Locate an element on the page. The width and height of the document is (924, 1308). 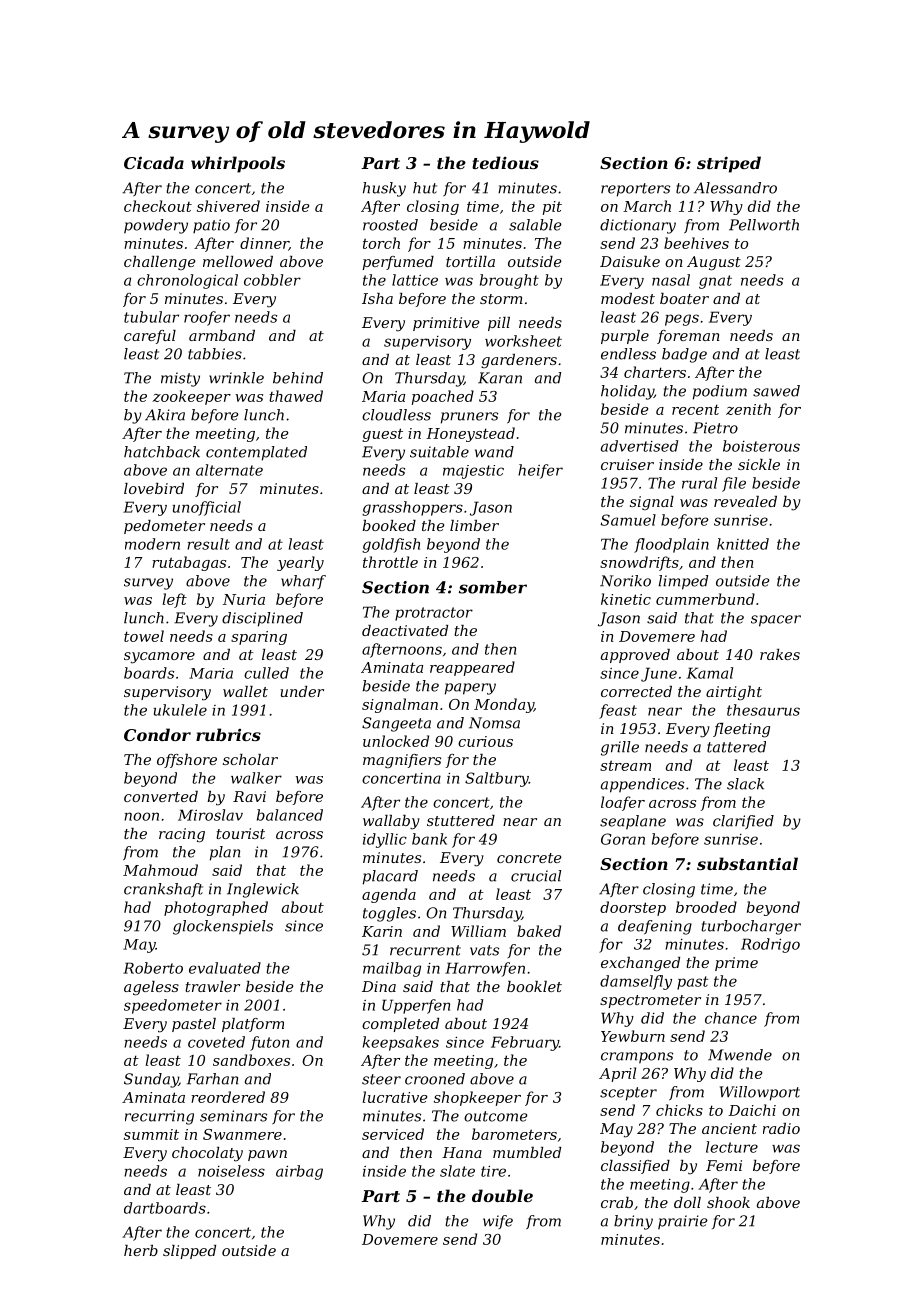
Roberto is located at coordinates (153, 968).
